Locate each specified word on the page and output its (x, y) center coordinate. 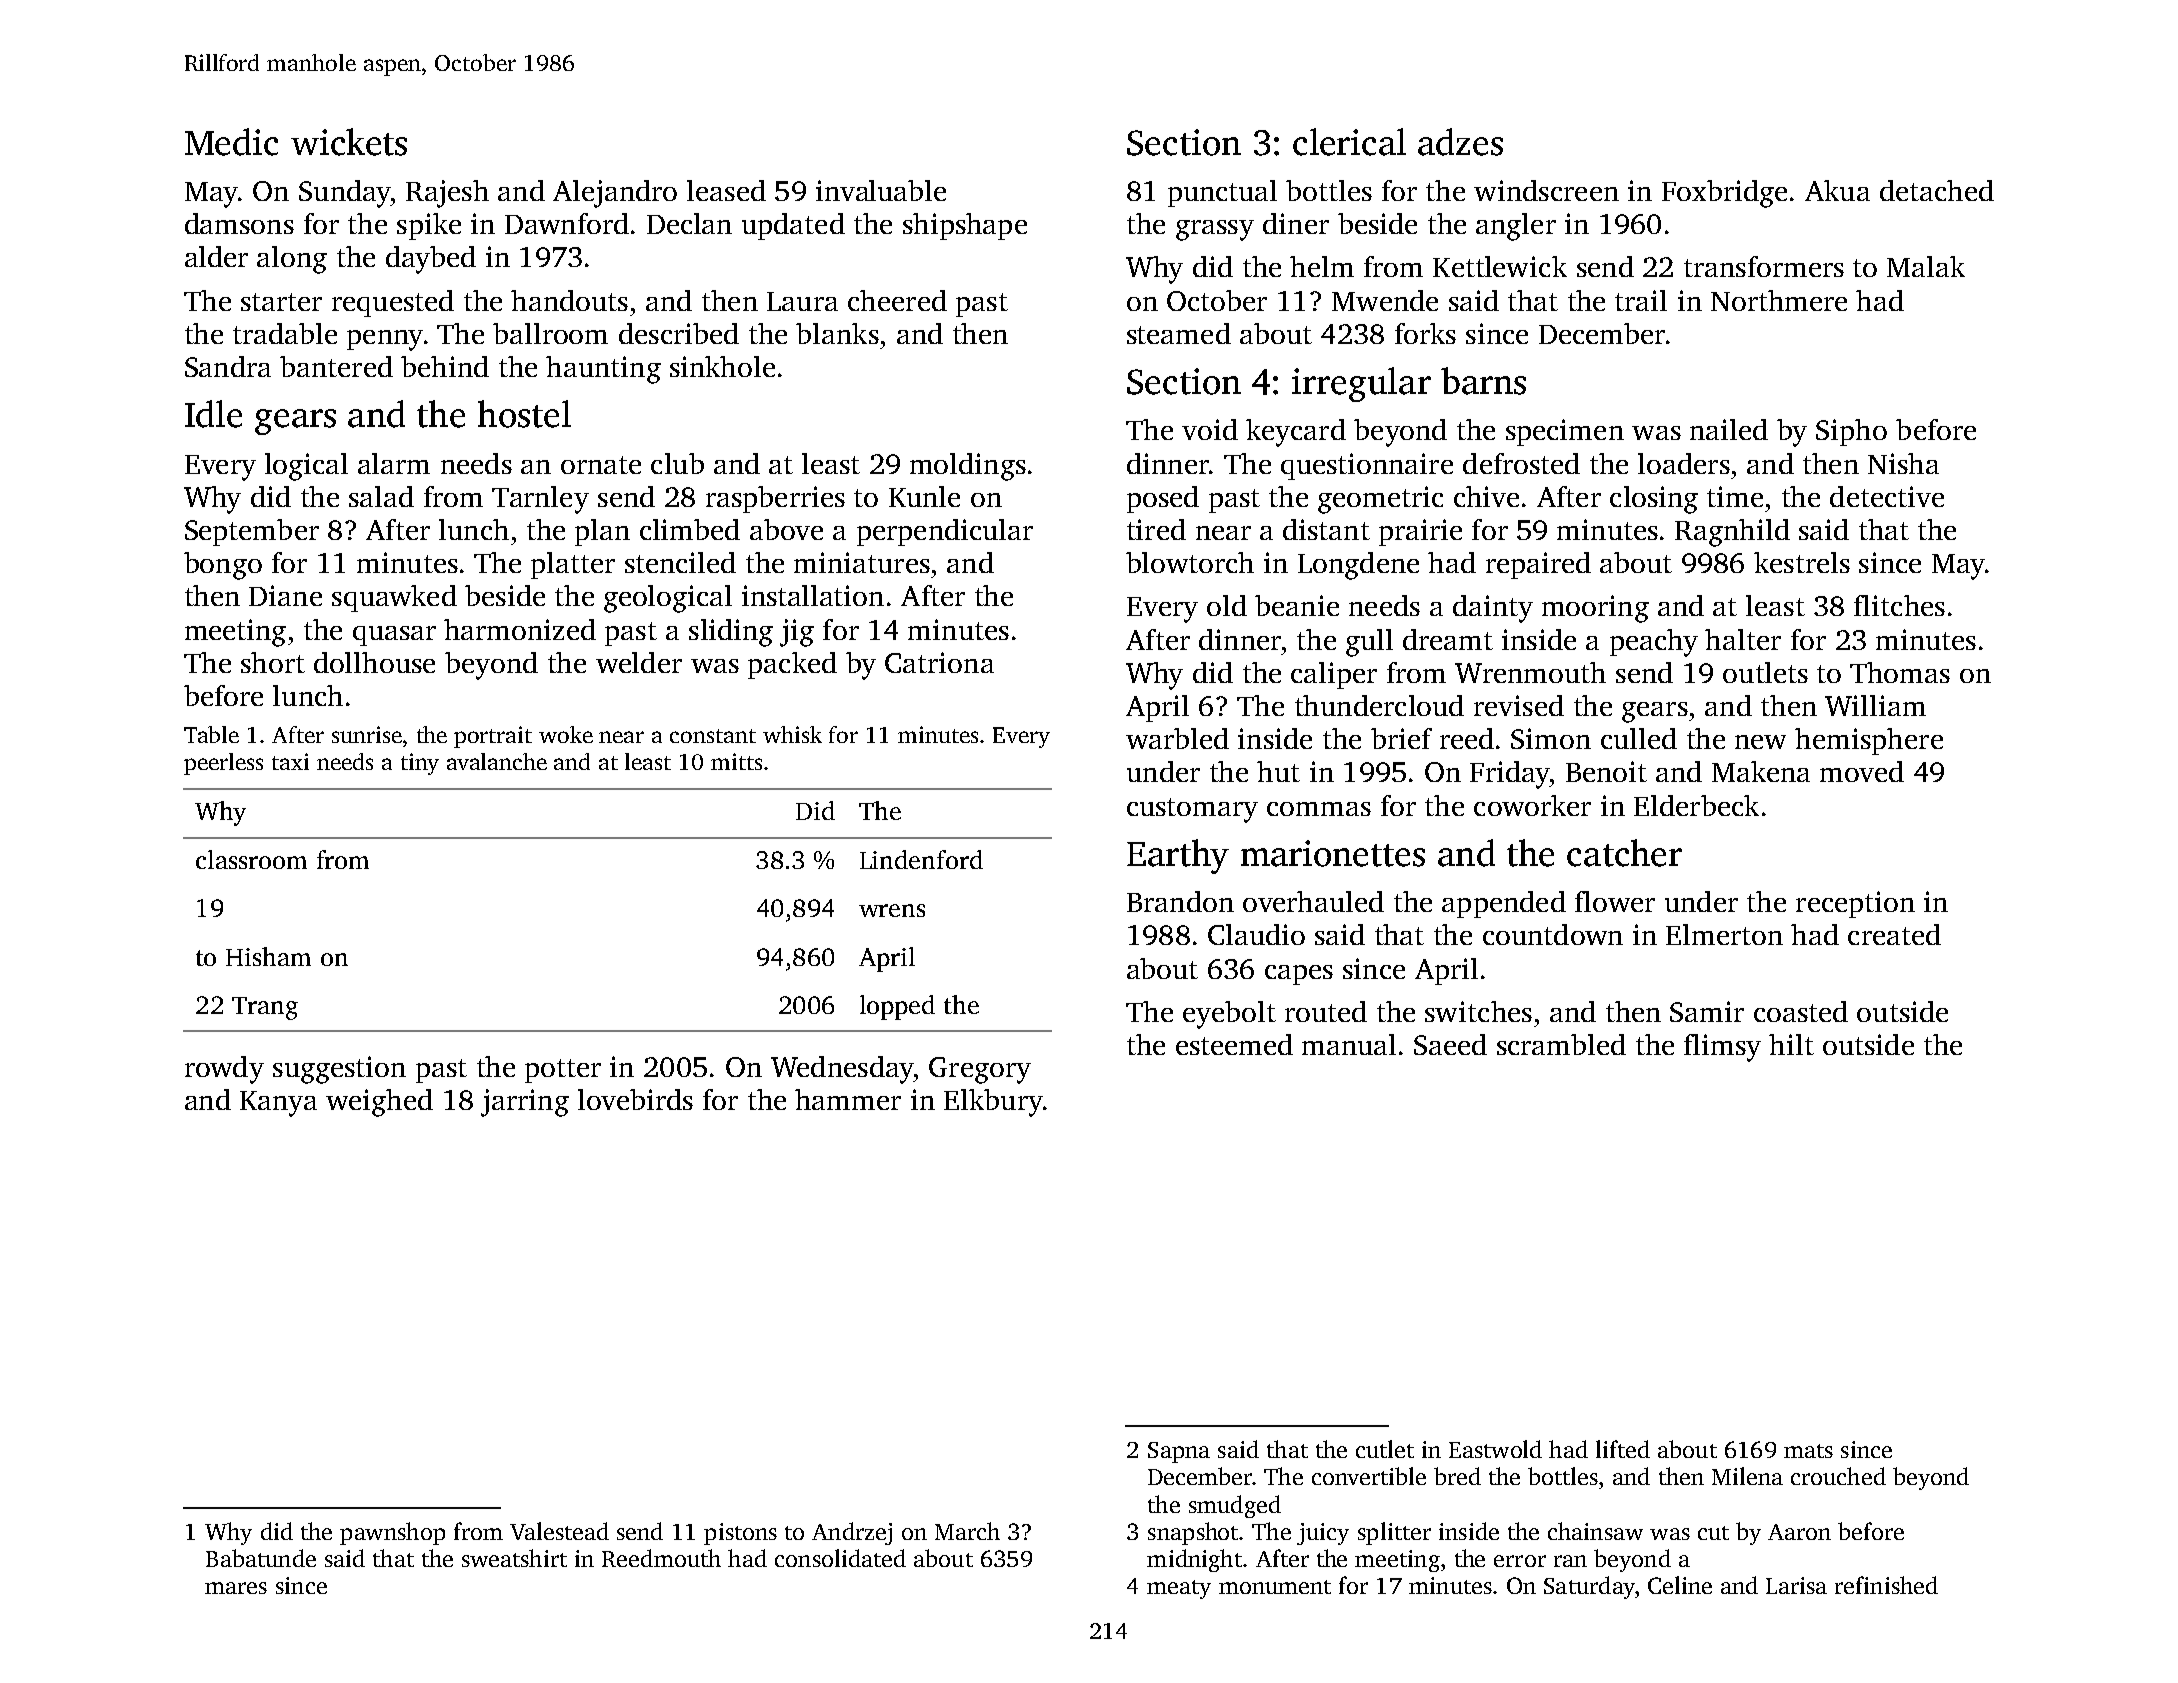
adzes (1460, 142)
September (252, 532)
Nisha (1903, 463)
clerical (1349, 142)
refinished (1886, 1585)
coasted (1801, 1011)
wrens (892, 910)
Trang (265, 1008)
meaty (1179, 1589)
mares (236, 1588)
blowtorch (1190, 562)
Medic (231, 142)
